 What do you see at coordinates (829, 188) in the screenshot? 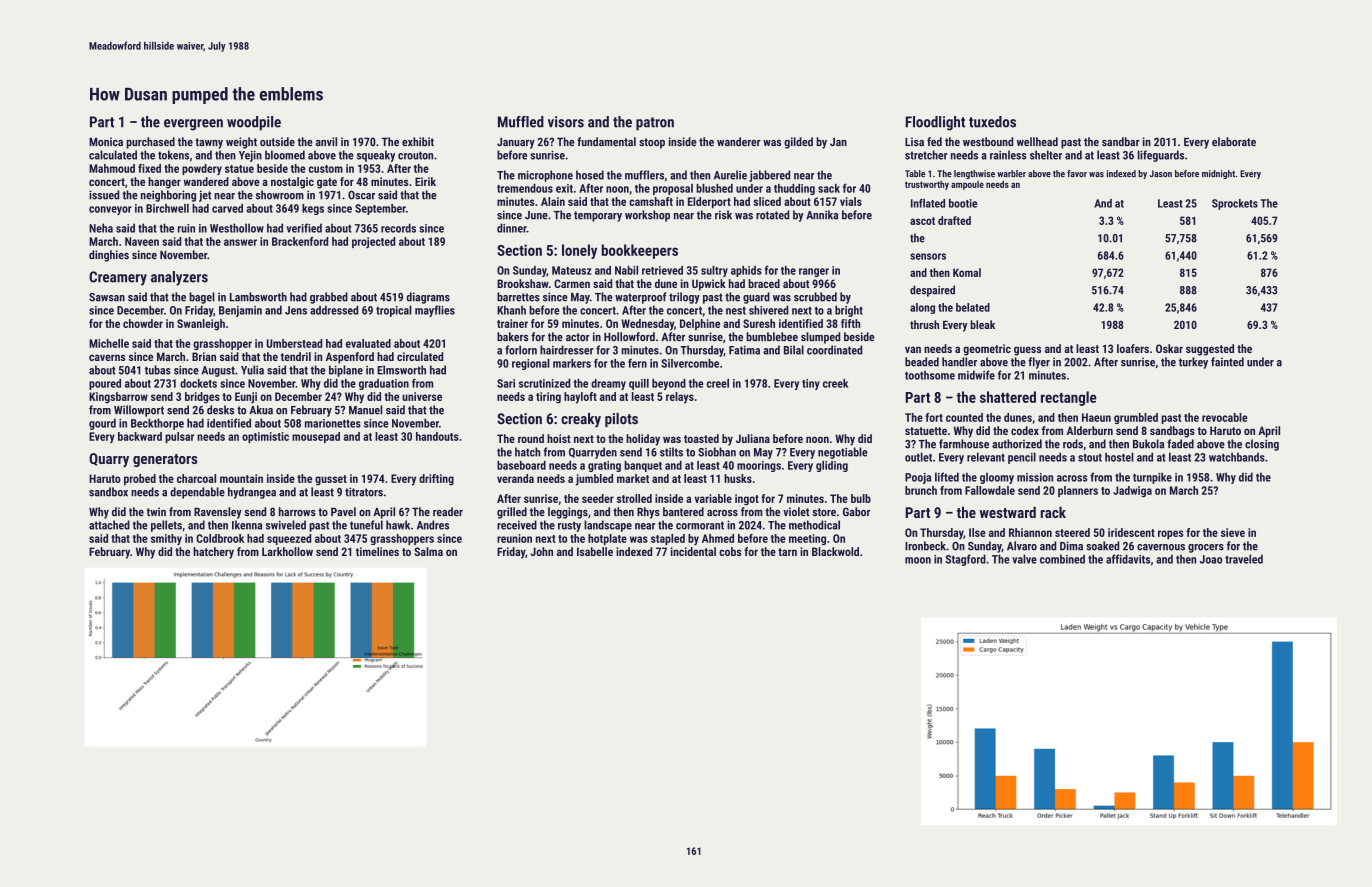
I see `sack` at bounding box center [829, 188].
